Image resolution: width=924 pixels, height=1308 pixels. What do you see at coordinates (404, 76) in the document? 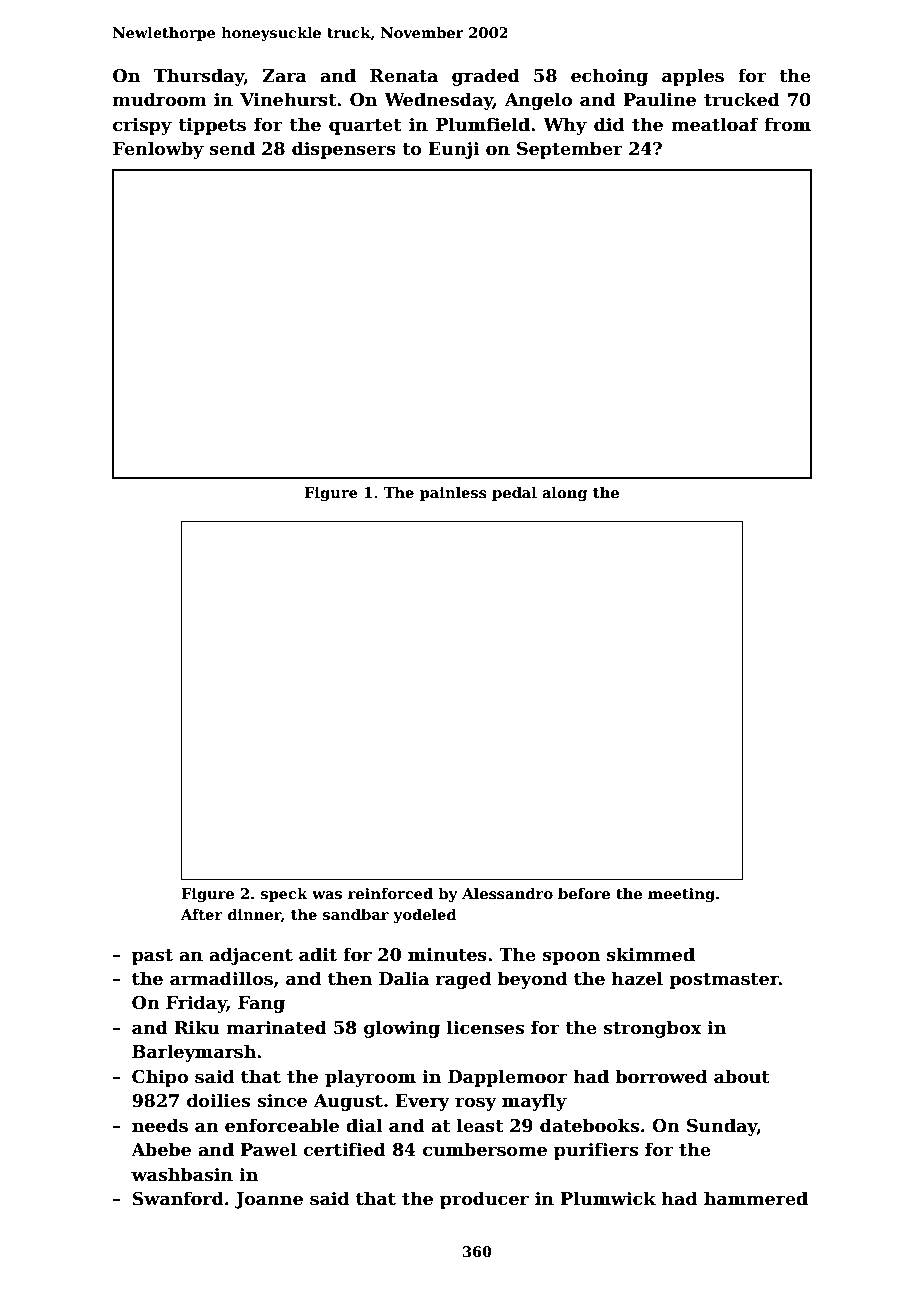
I see `Renata` at bounding box center [404, 76].
